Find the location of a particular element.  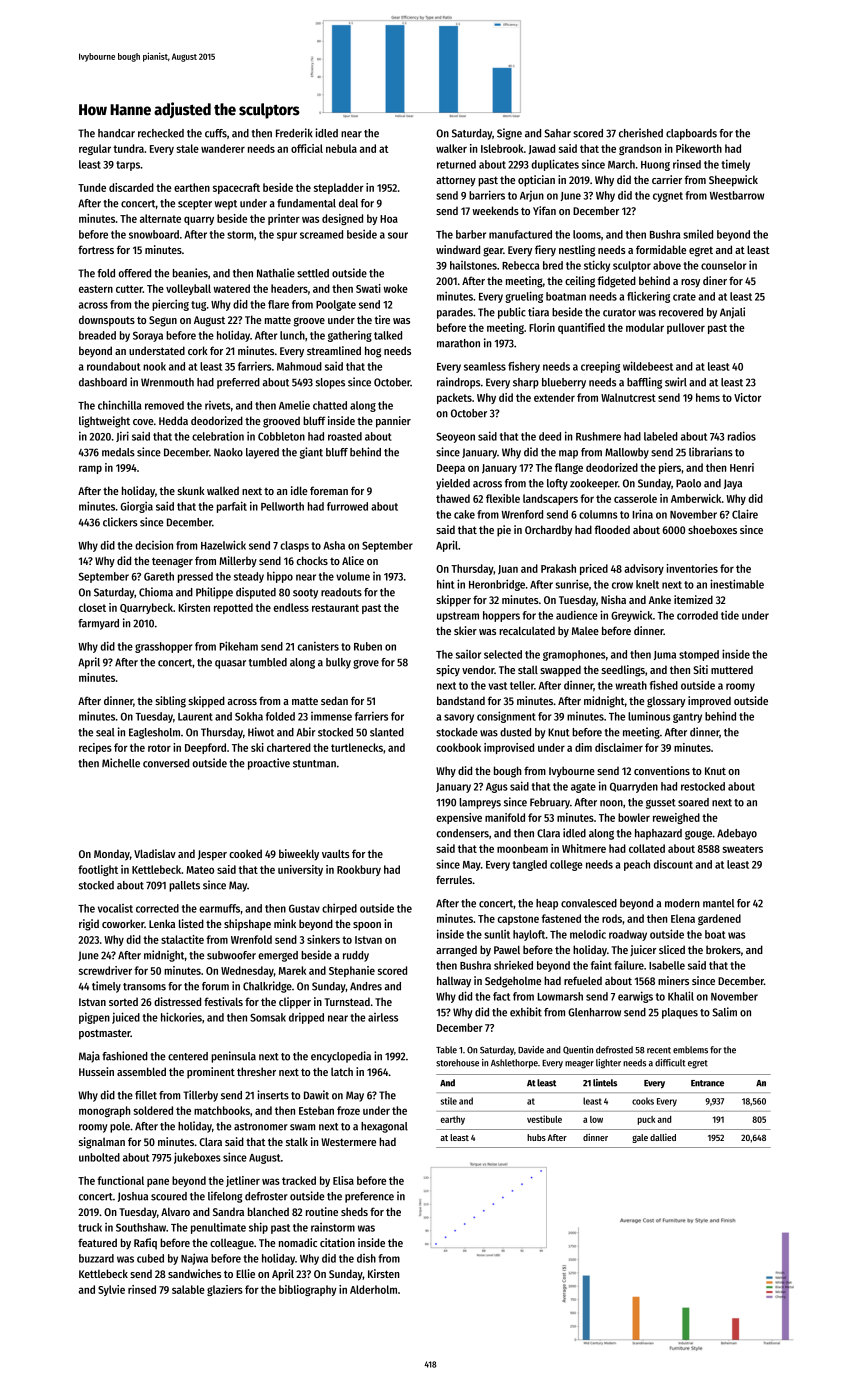

hallway is located at coordinates (454, 982).
